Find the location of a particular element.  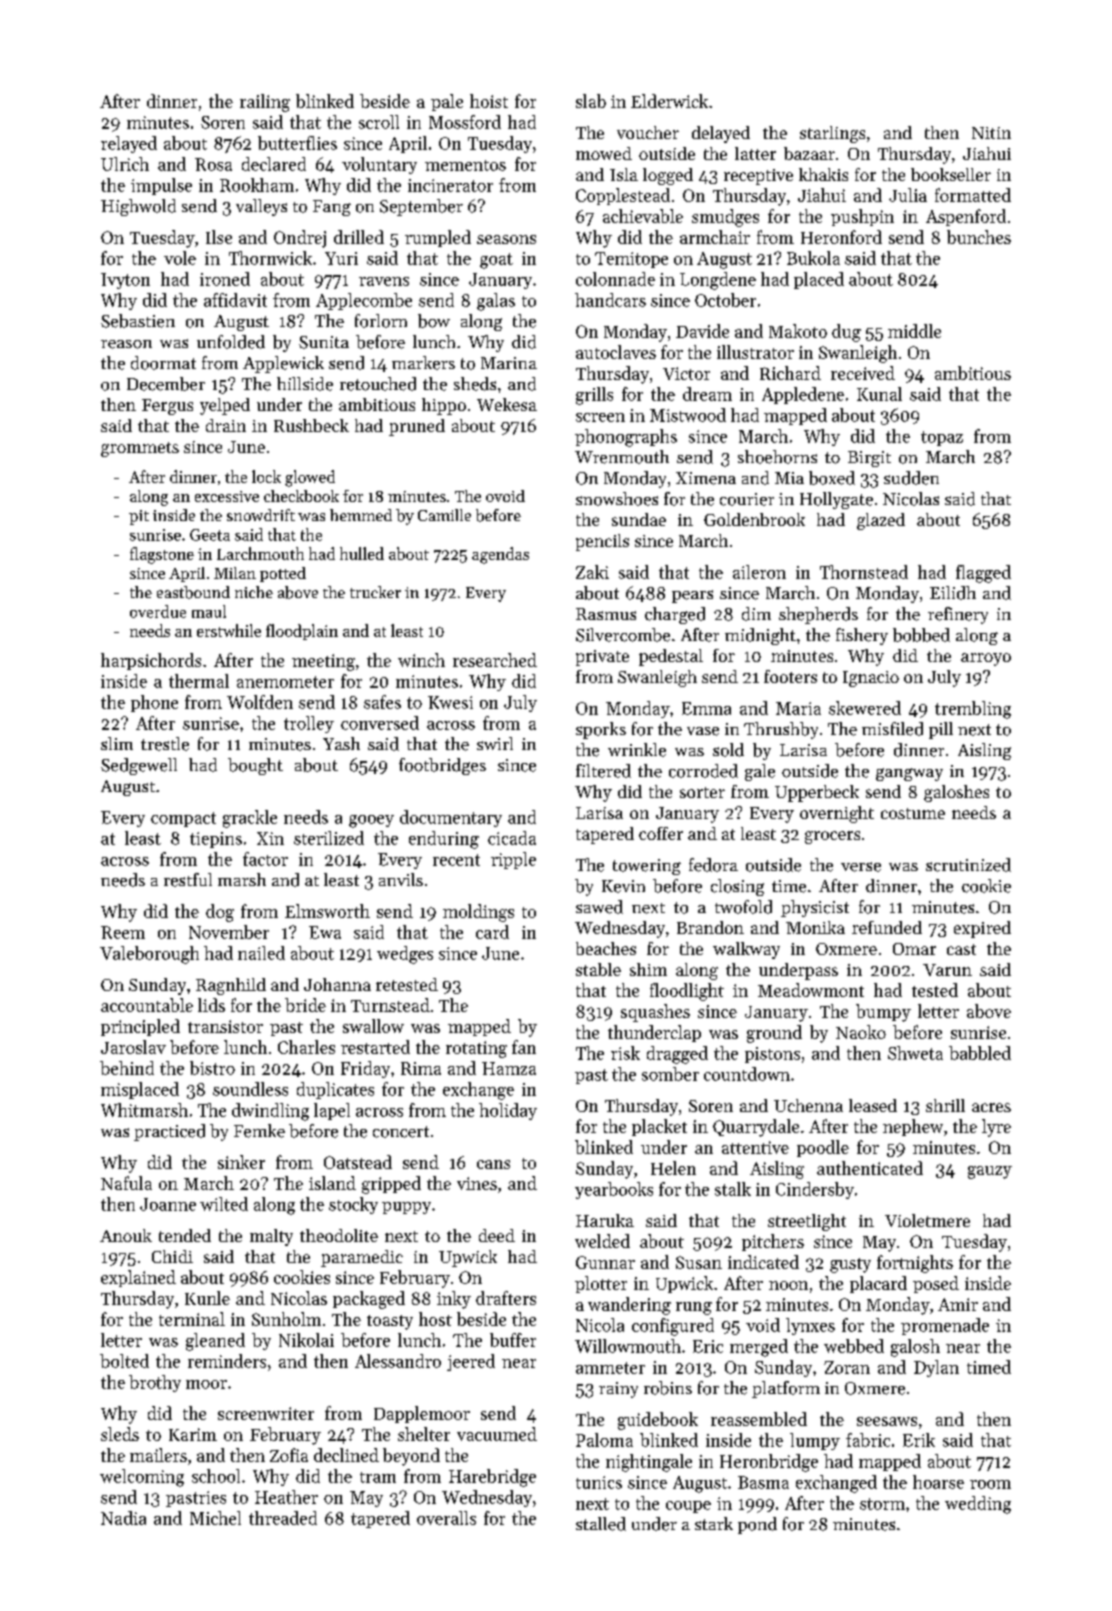

refunded is located at coordinates (887, 927).
